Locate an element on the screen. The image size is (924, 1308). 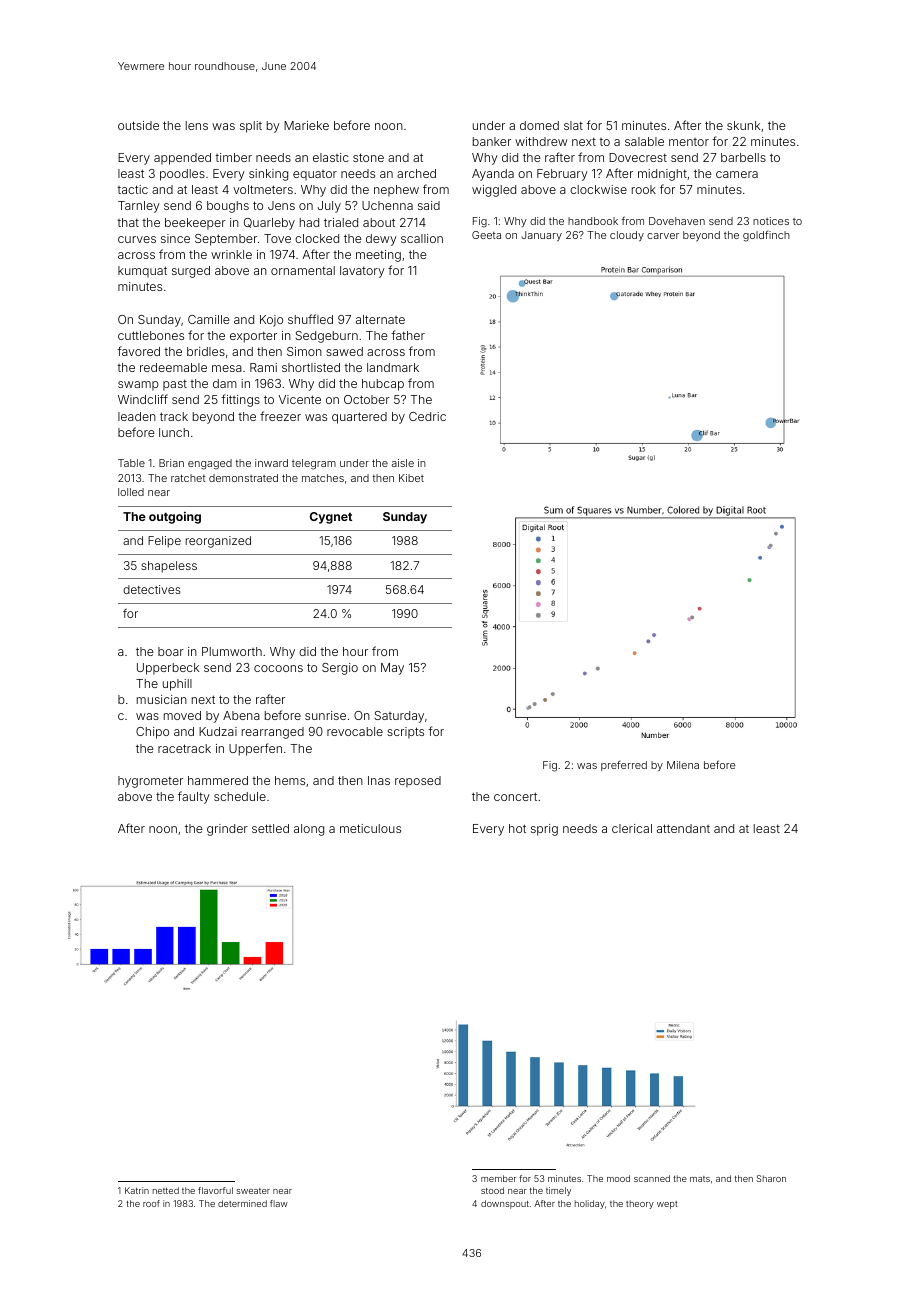
Kibet is located at coordinates (411, 478).
